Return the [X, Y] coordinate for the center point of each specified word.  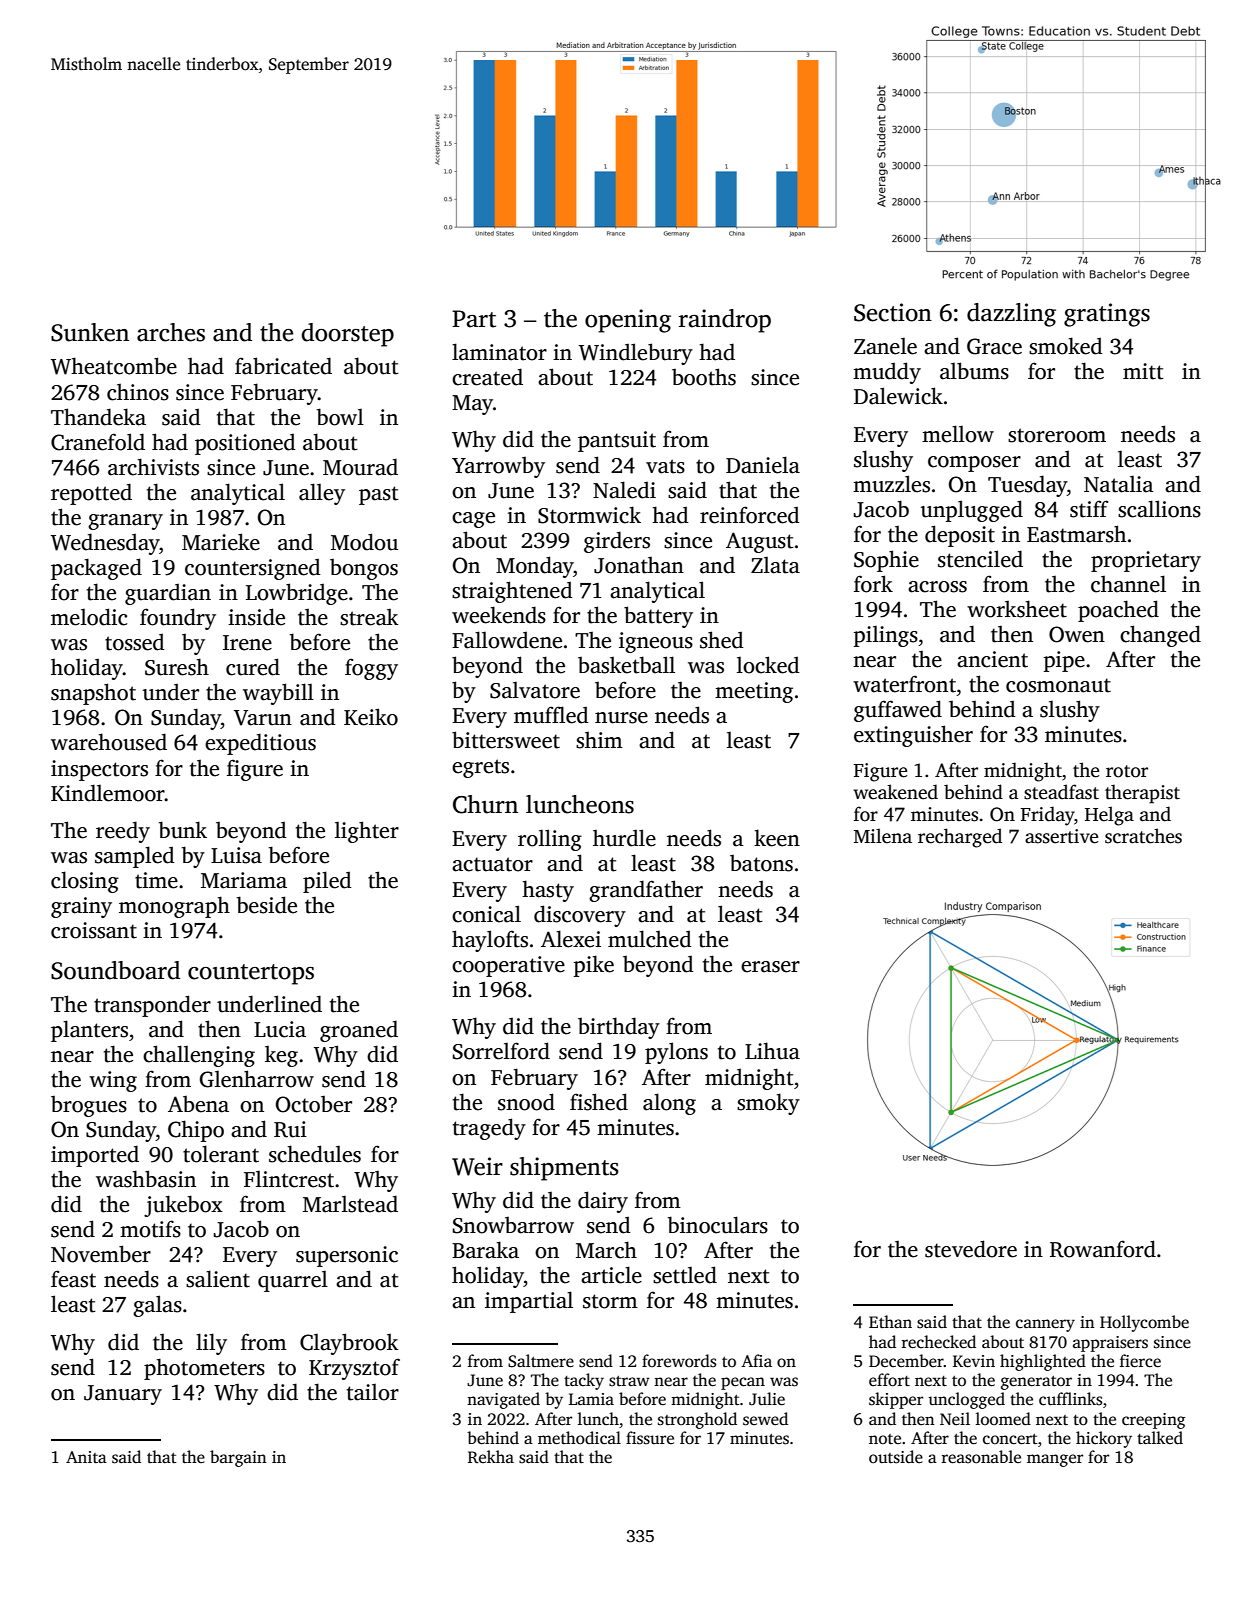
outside [896, 1457]
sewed [765, 1419]
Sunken [90, 332]
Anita [86, 1457]
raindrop [725, 321]
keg [281, 1056]
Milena [883, 836]
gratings [1107, 315]
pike [594, 966]
